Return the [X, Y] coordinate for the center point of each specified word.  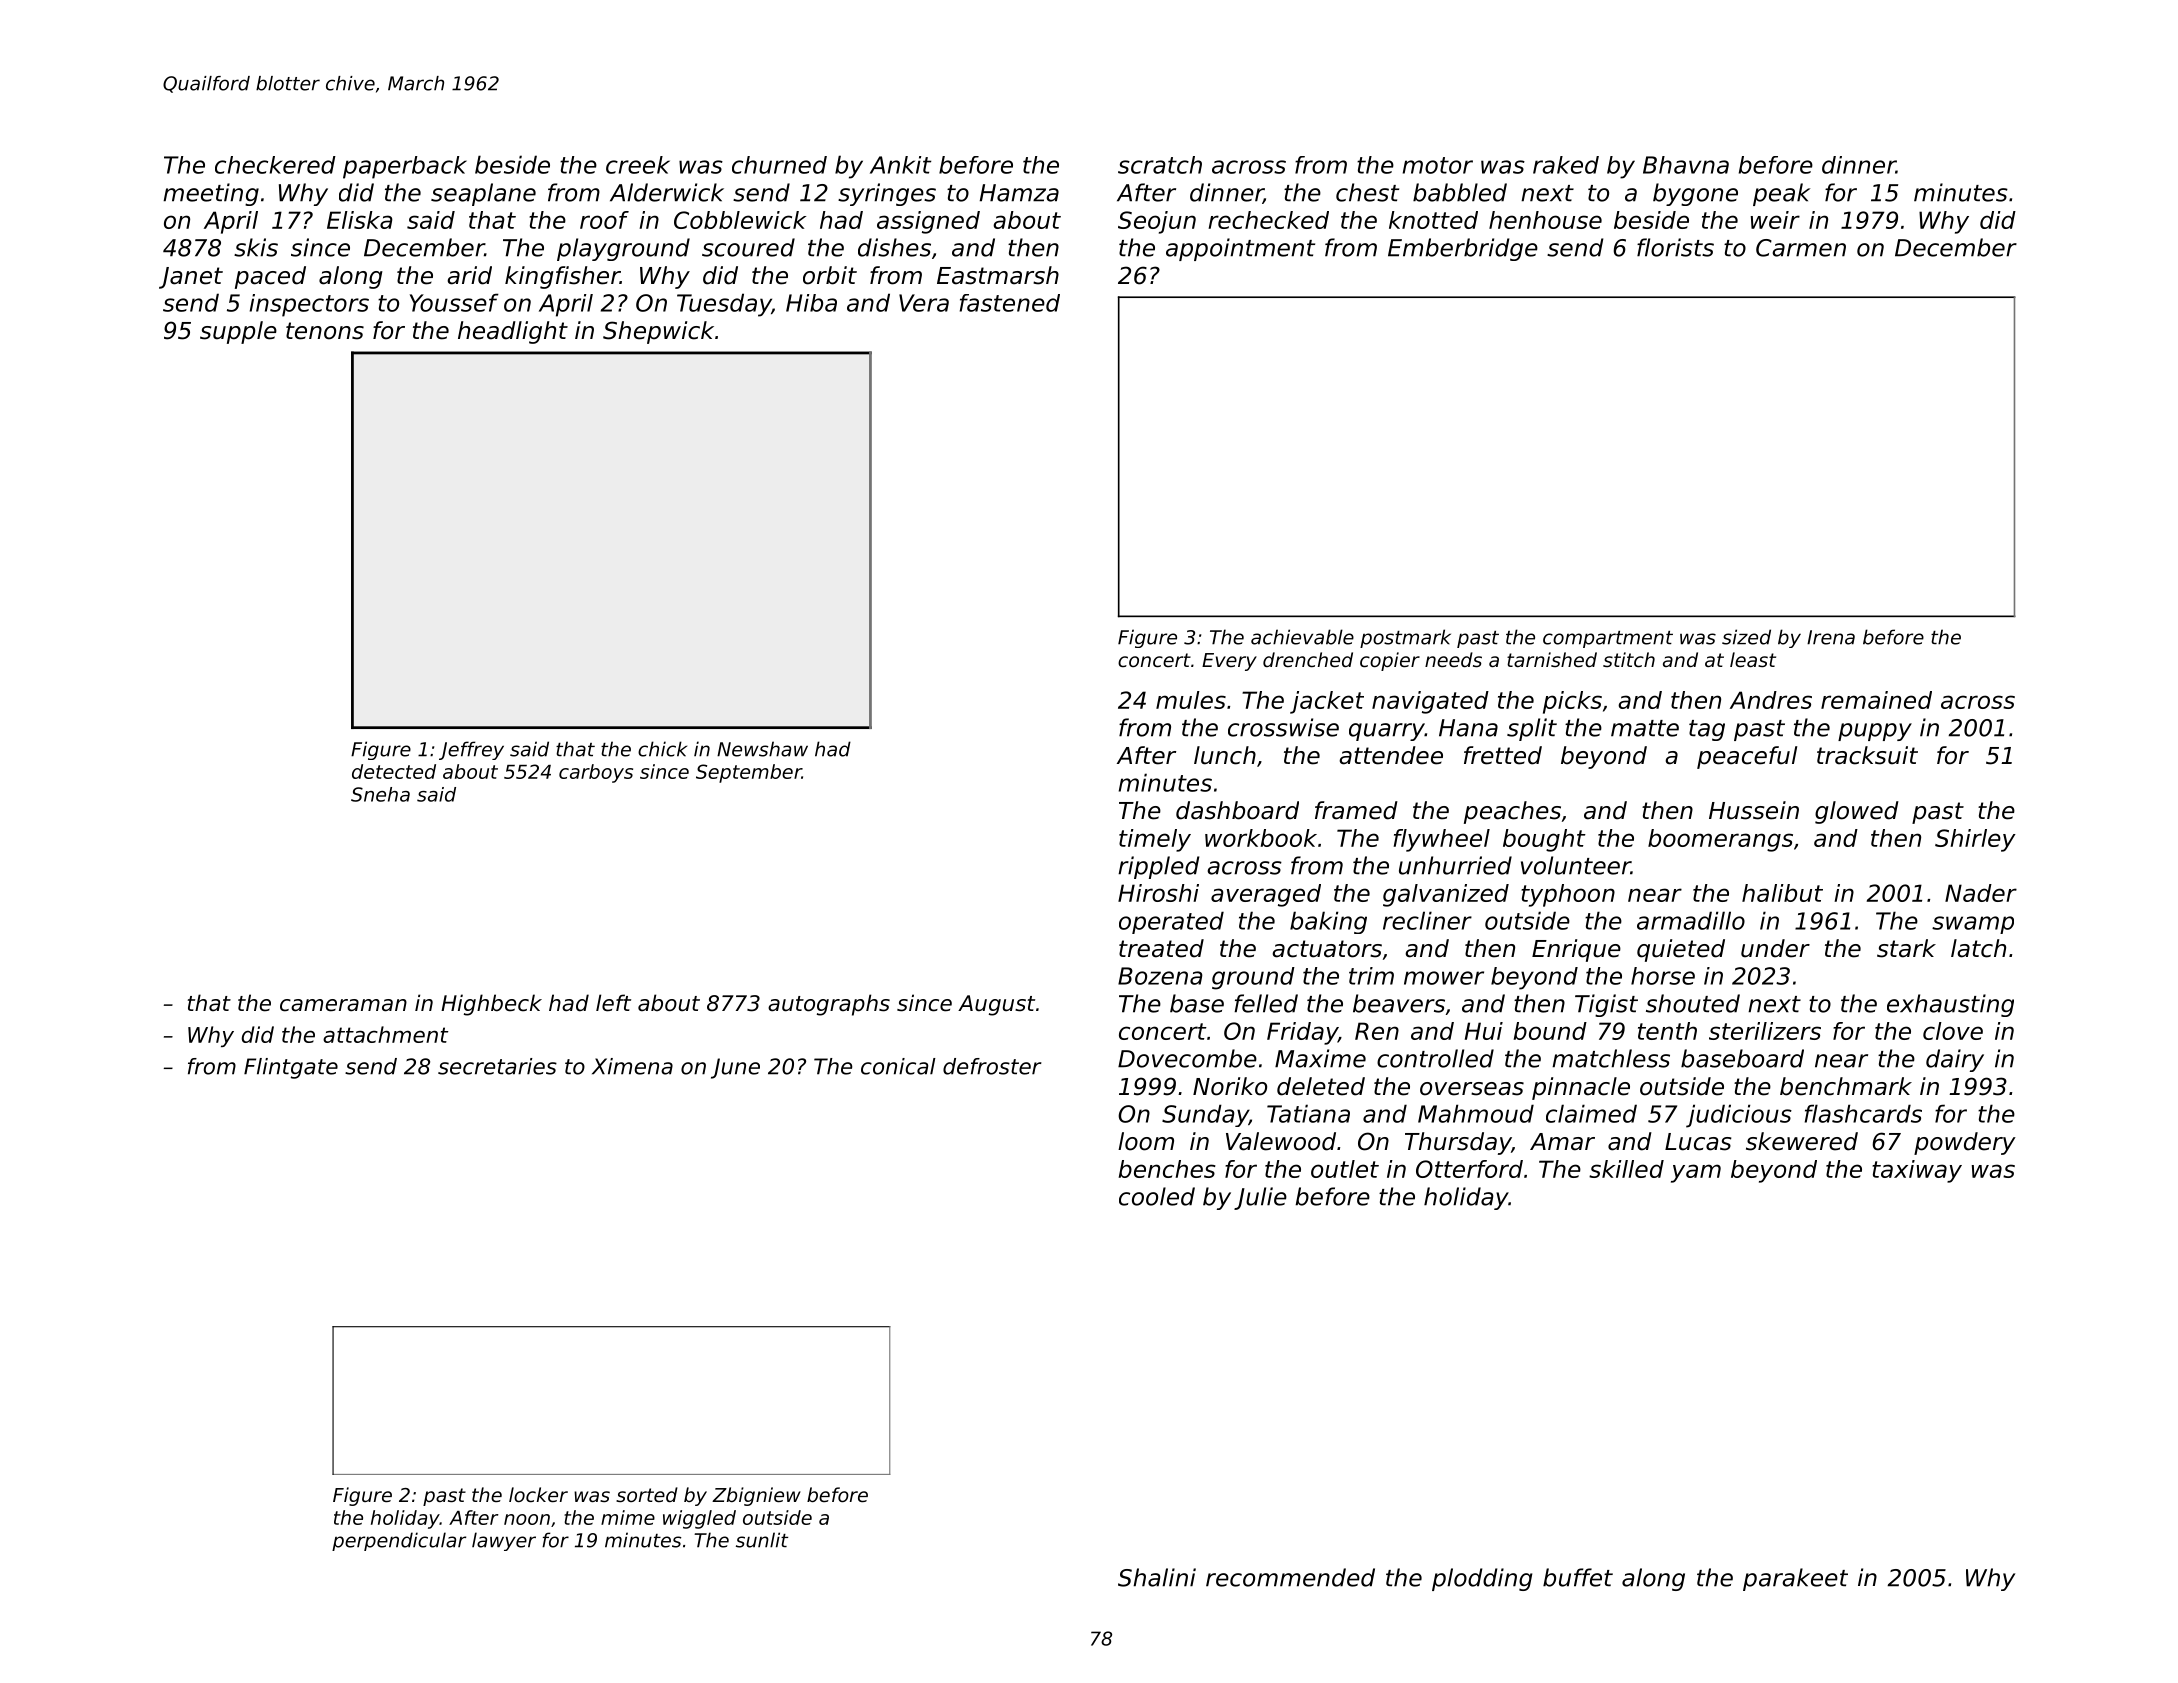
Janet [191, 278]
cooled [1157, 1196]
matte [1645, 728]
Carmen [1801, 248]
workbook [1261, 838]
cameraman [343, 1005]
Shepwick [658, 332]
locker [538, 1494]
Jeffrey [471, 750]
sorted [647, 1494]
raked [1566, 165]
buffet [1578, 1577]
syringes [887, 194]
